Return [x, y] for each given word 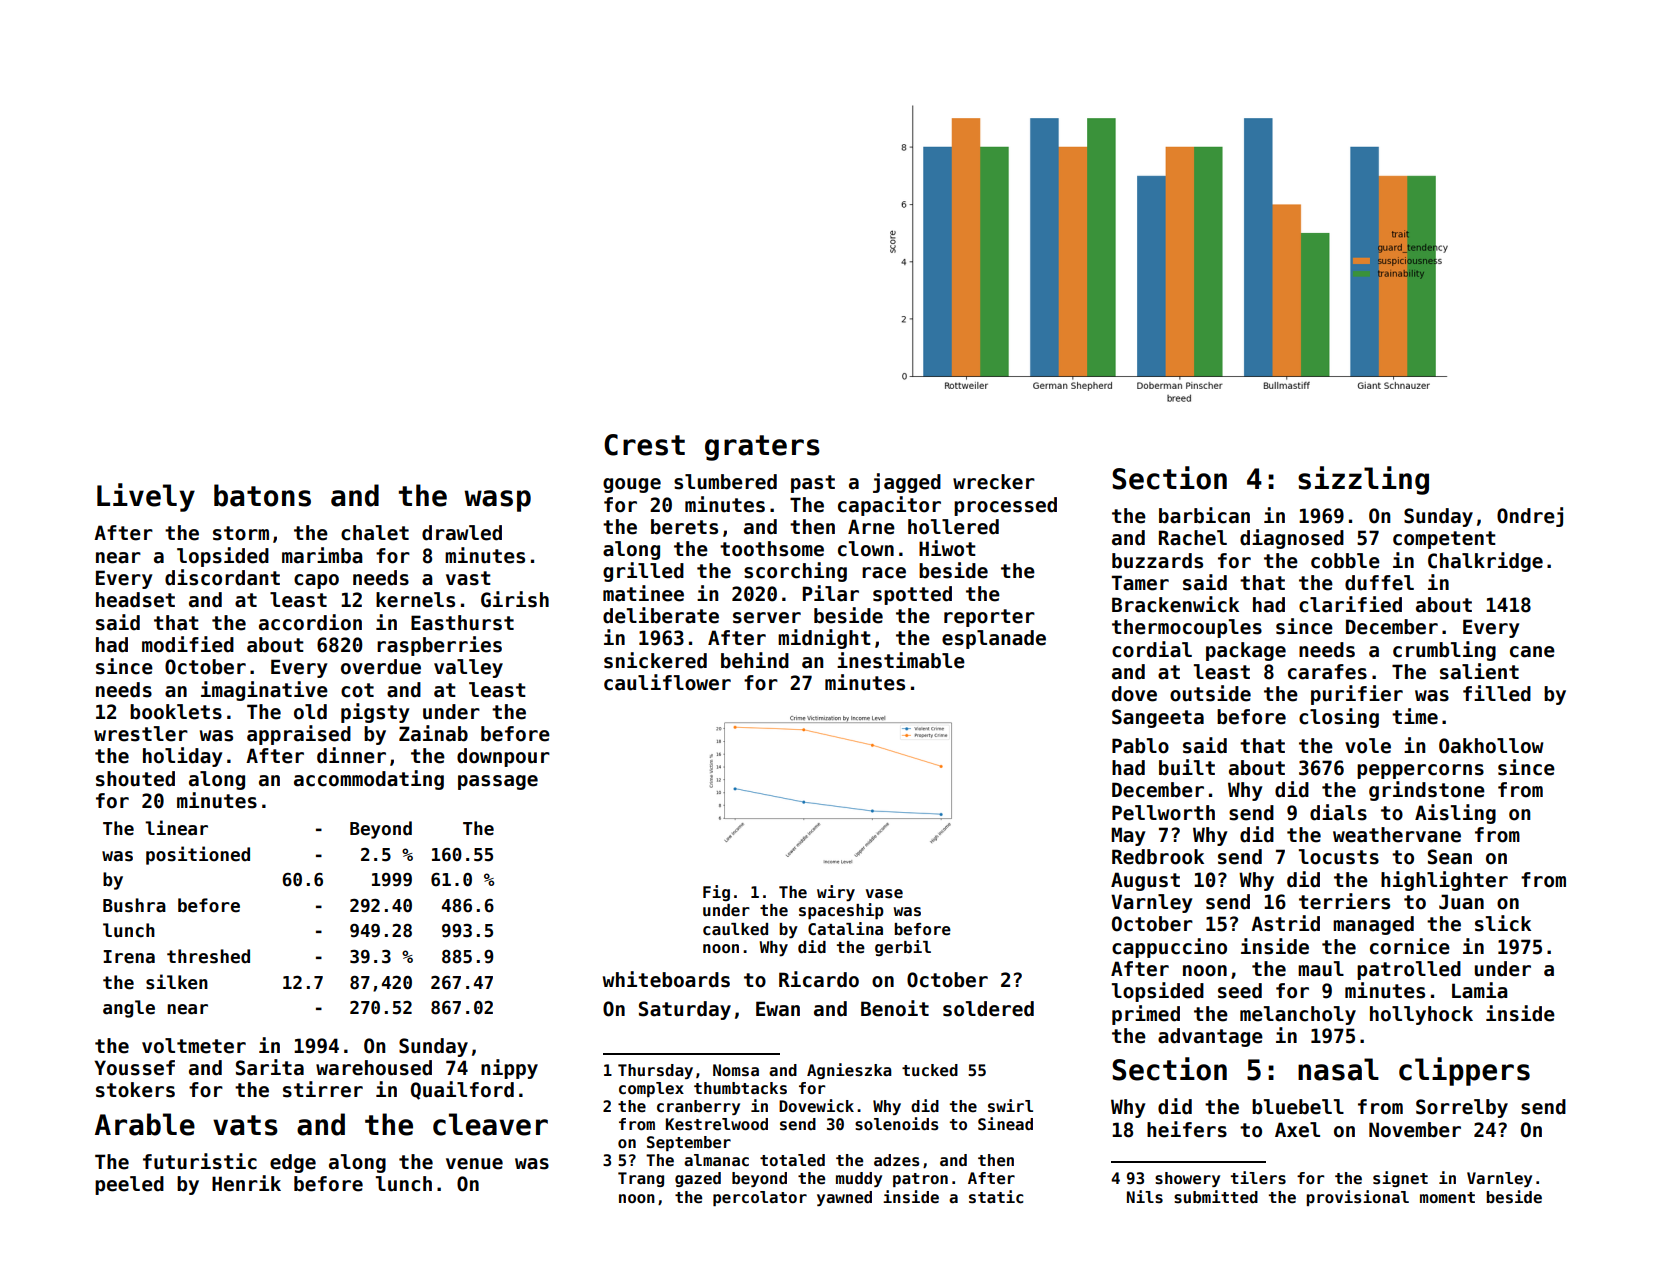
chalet [375, 533]
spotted [912, 595]
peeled [129, 1185]
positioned [198, 855]
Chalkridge [1485, 562]
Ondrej [1530, 517]
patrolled [1409, 970]
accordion [310, 622]
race [884, 573]
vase [884, 894]
